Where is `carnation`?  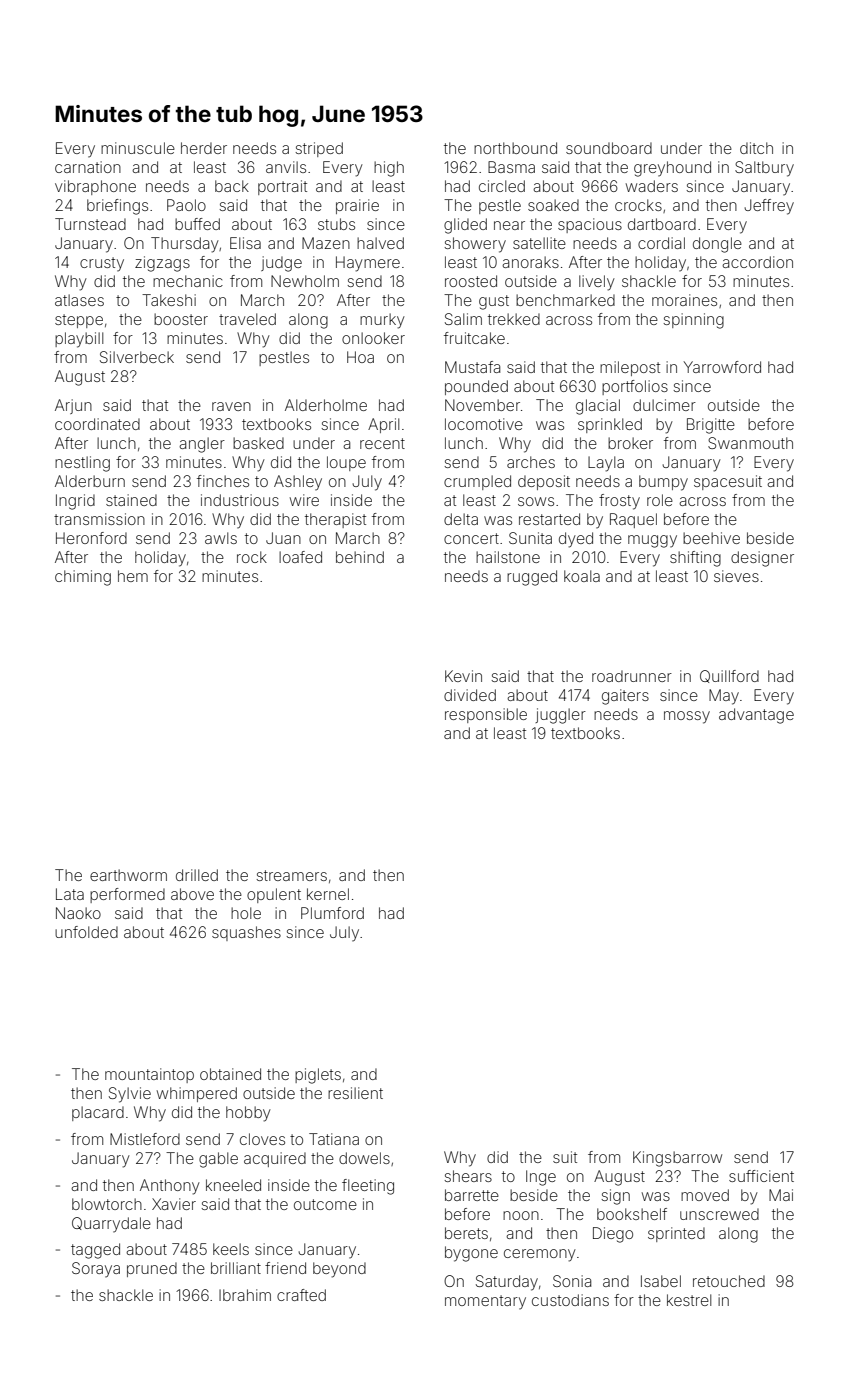
carnation is located at coordinates (88, 167).
